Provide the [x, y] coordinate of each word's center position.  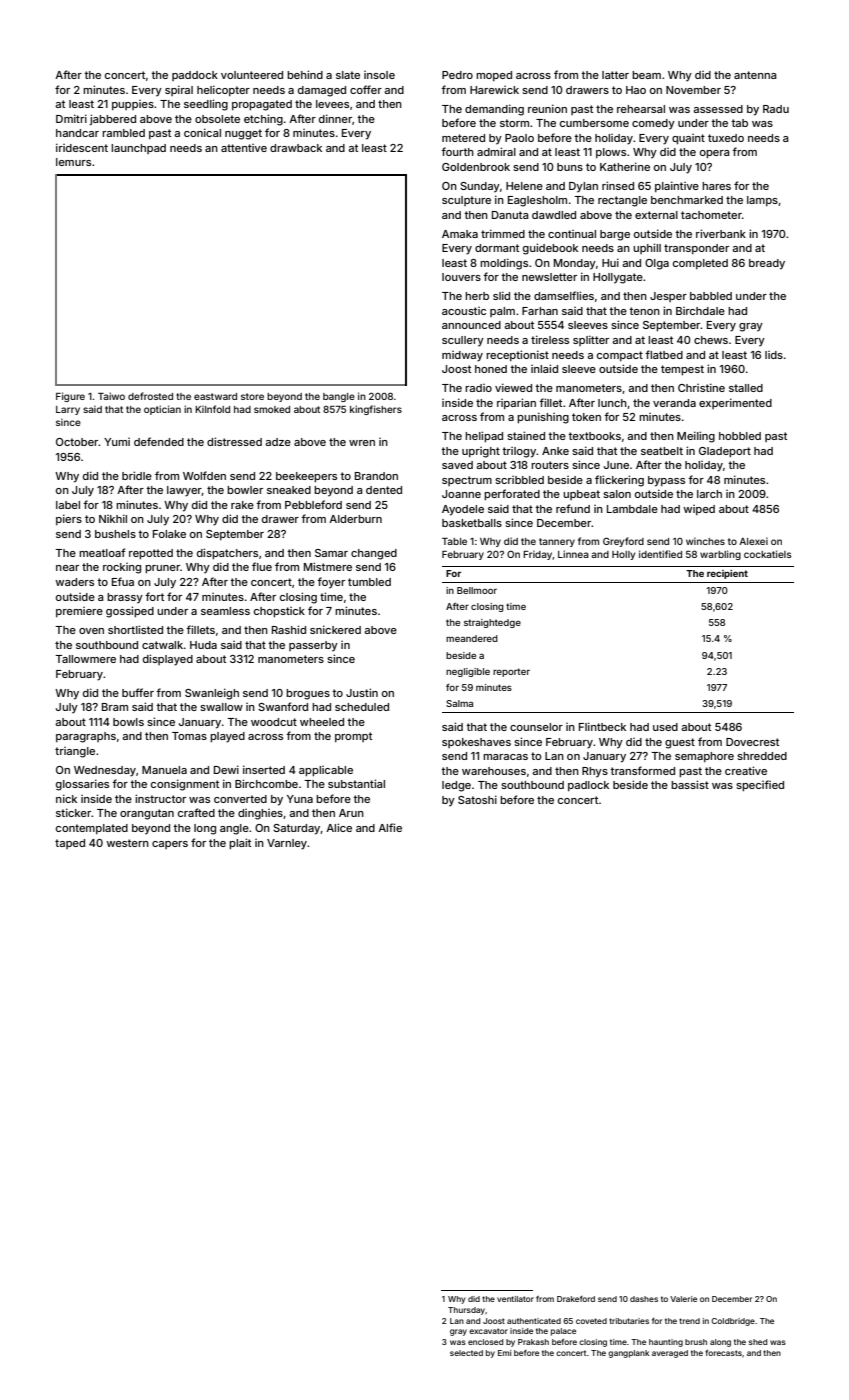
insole [379, 75]
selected [466, 1353]
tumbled [369, 582]
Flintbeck [602, 726]
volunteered [252, 75]
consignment [185, 785]
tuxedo [726, 138]
